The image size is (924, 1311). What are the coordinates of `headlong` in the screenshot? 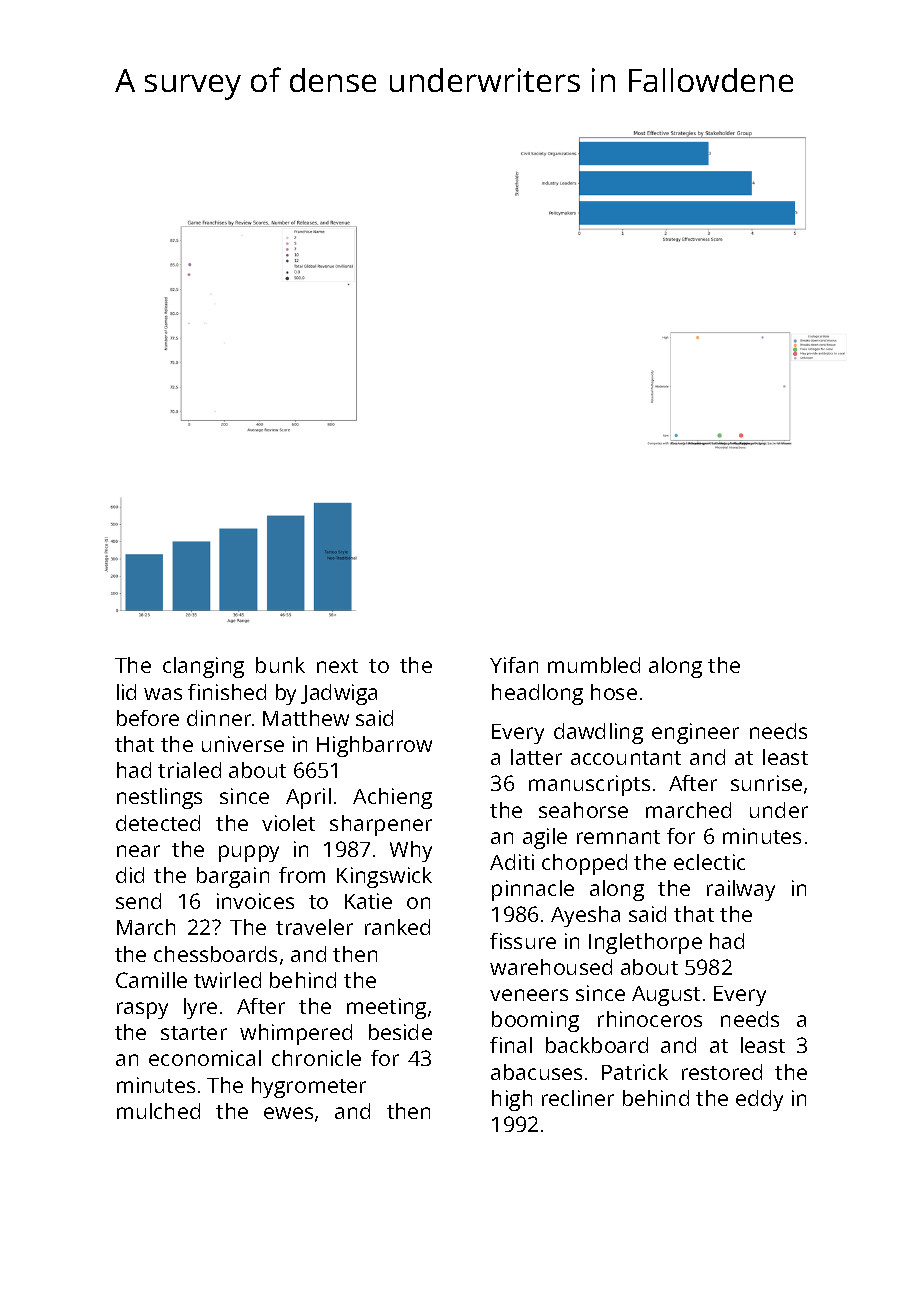 It's located at (537, 694).
